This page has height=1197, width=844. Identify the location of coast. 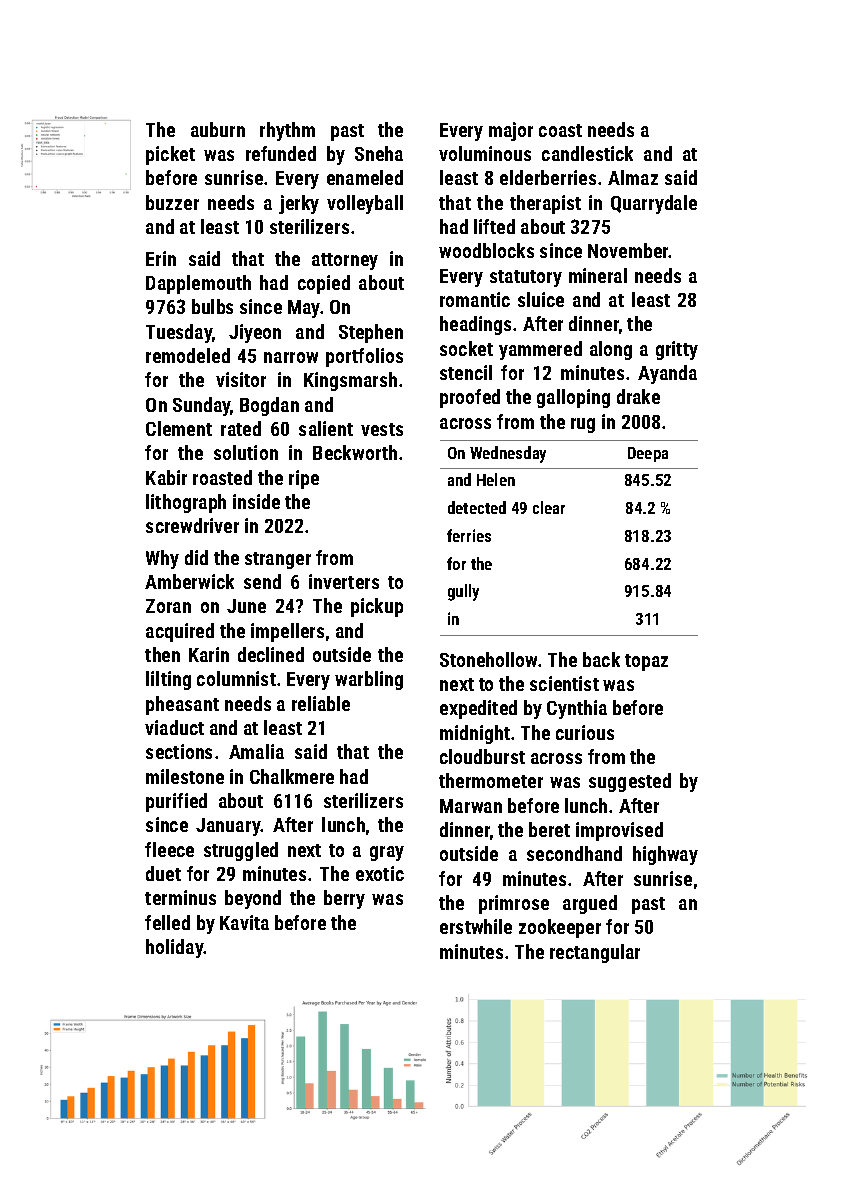
(560, 130).
